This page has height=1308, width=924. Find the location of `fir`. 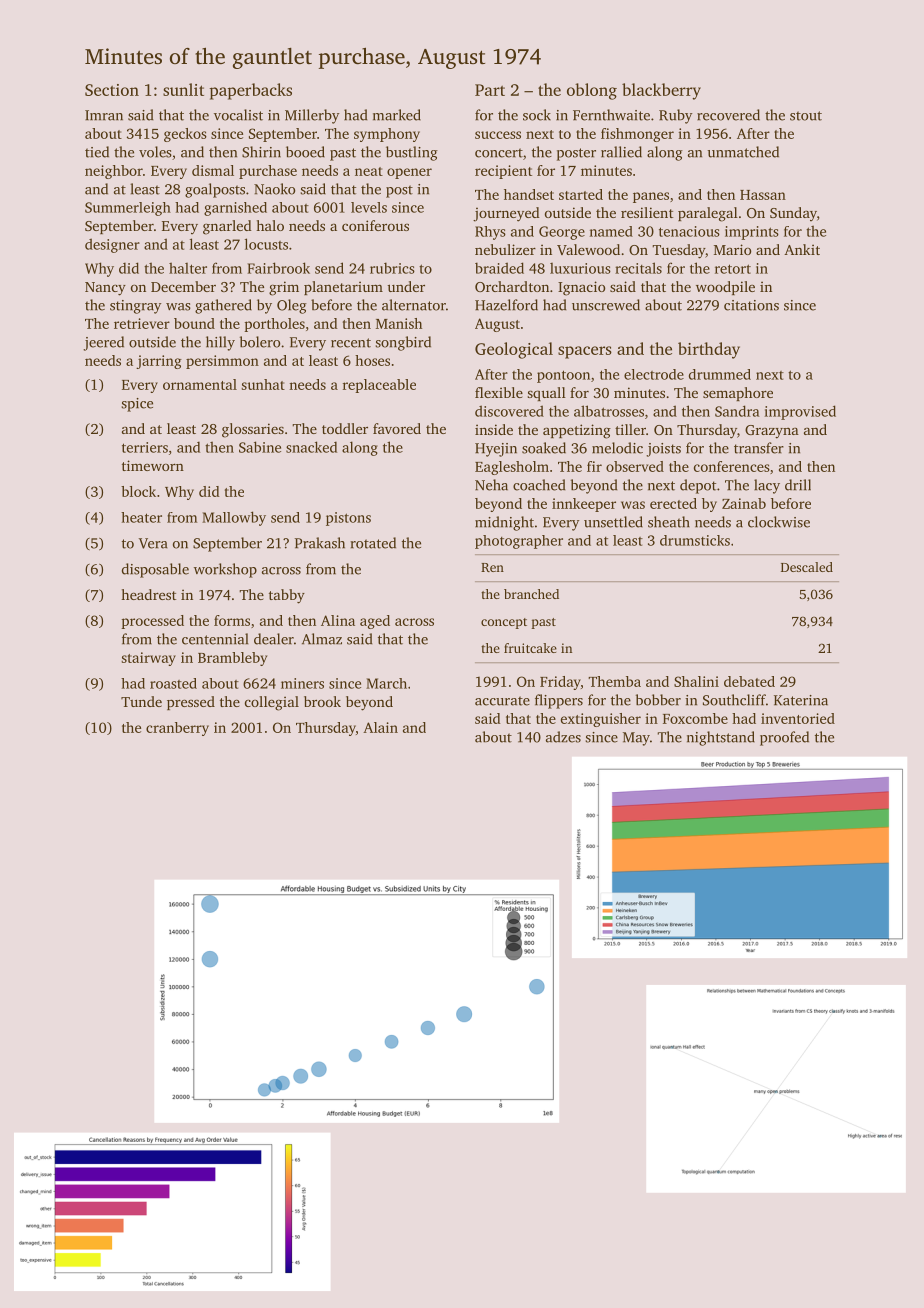

fir is located at coordinates (594, 466).
